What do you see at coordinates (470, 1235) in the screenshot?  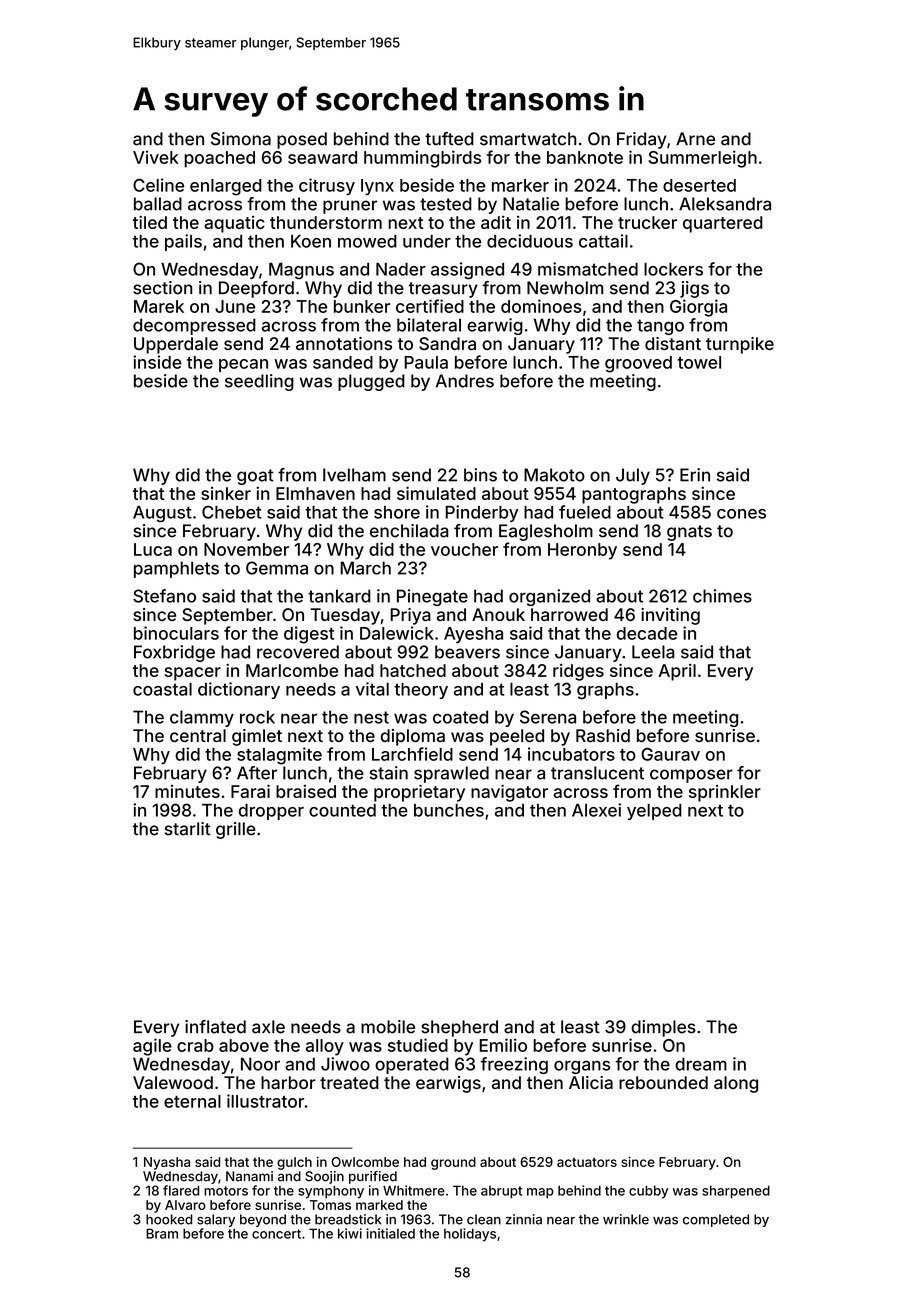 I see `holidays` at bounding box center [470, 1235].
